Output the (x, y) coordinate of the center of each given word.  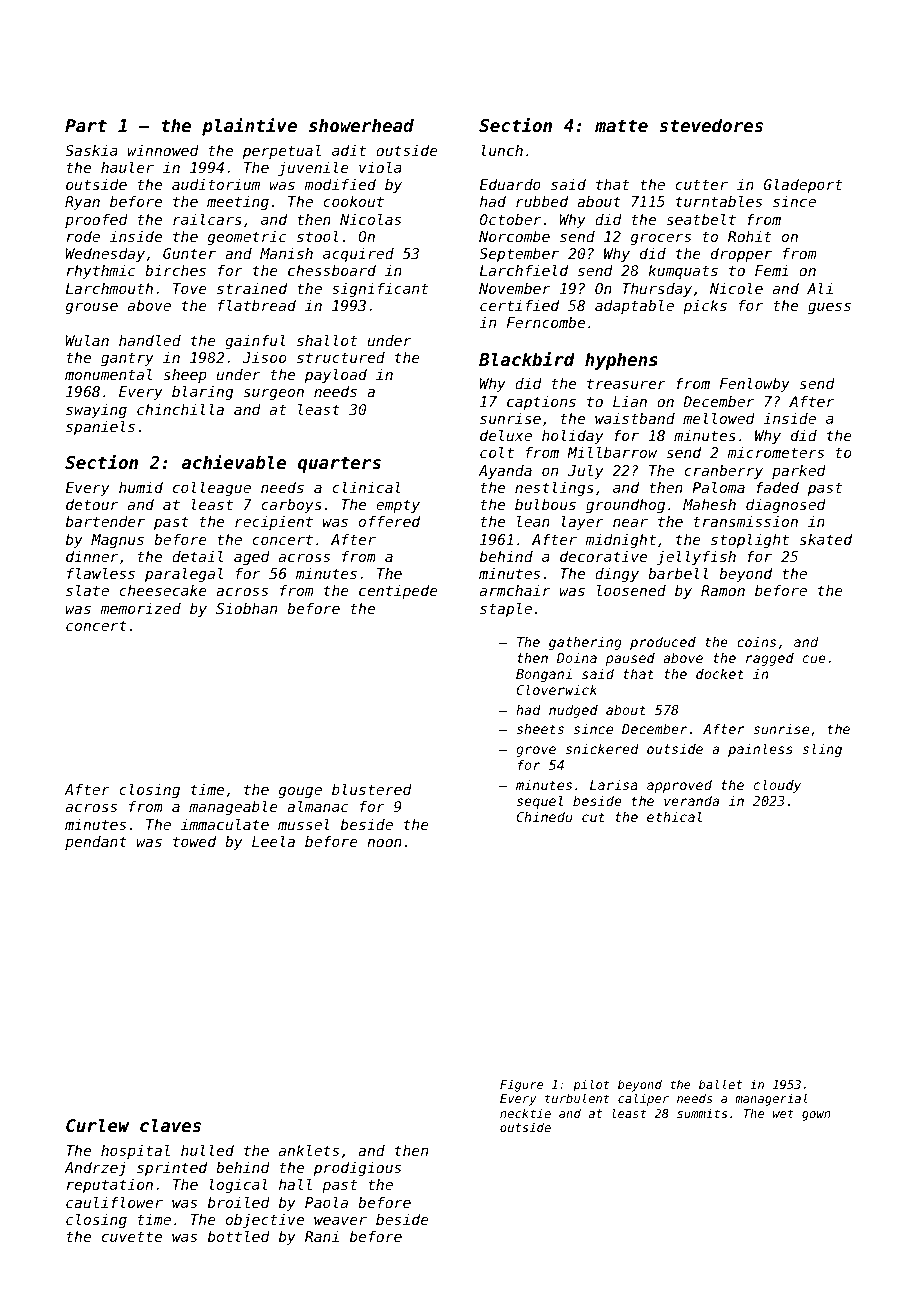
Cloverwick (557, 689)
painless (760, 750)
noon (384, 843)
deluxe (506, 435)
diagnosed (786, 506)
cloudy (777, 786)
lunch (502, 150)
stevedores (711, 125)
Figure (521, 1086)
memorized (140, 608)
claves (170, 1125)
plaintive (249, 126)
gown (816, 1116)
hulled (207, 1150)
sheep (185, 376)
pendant (96, 843)
